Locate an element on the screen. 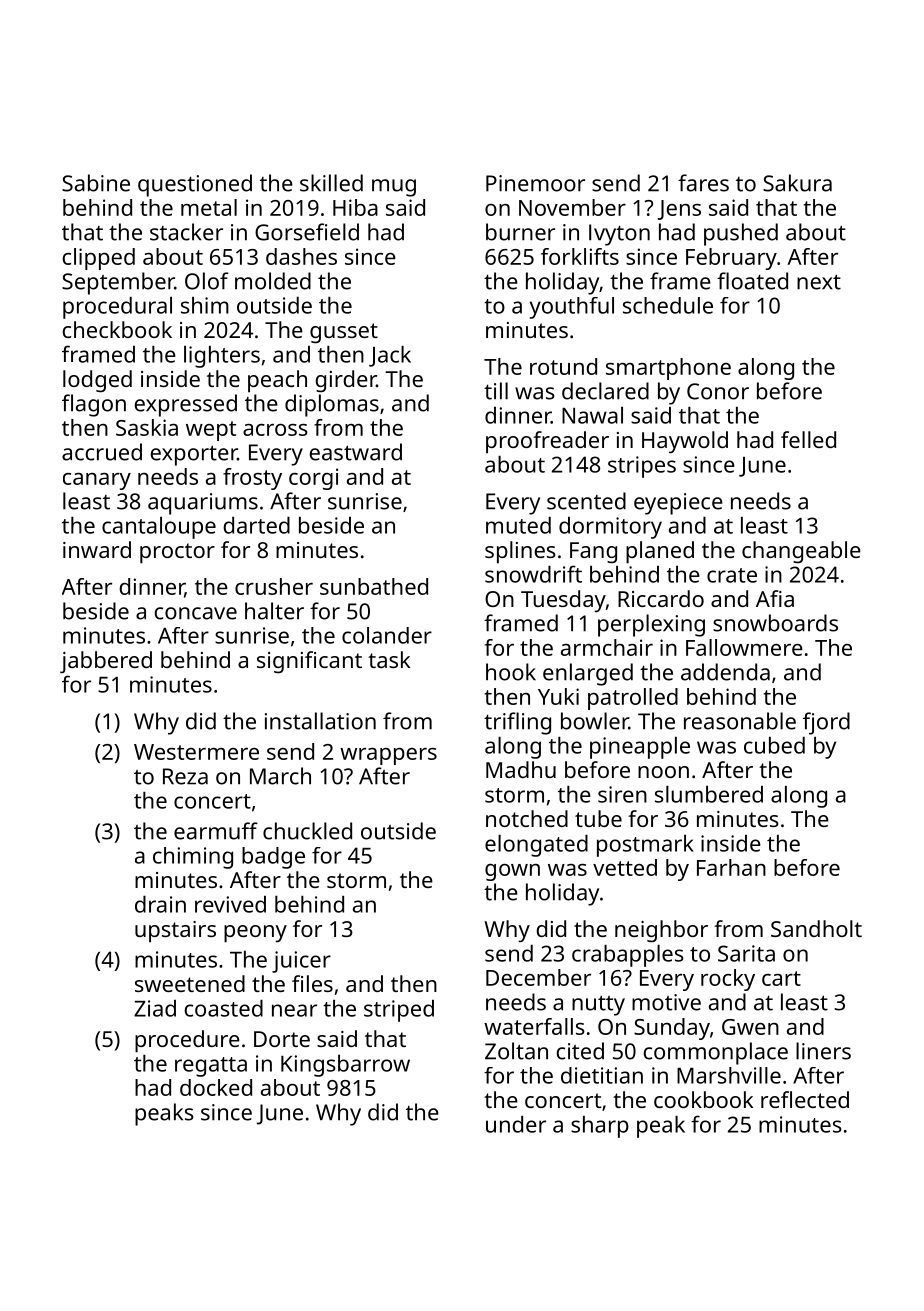 This screenshot has height=1311, width=924. Pinemoor is located at coordinates (535, 183).
